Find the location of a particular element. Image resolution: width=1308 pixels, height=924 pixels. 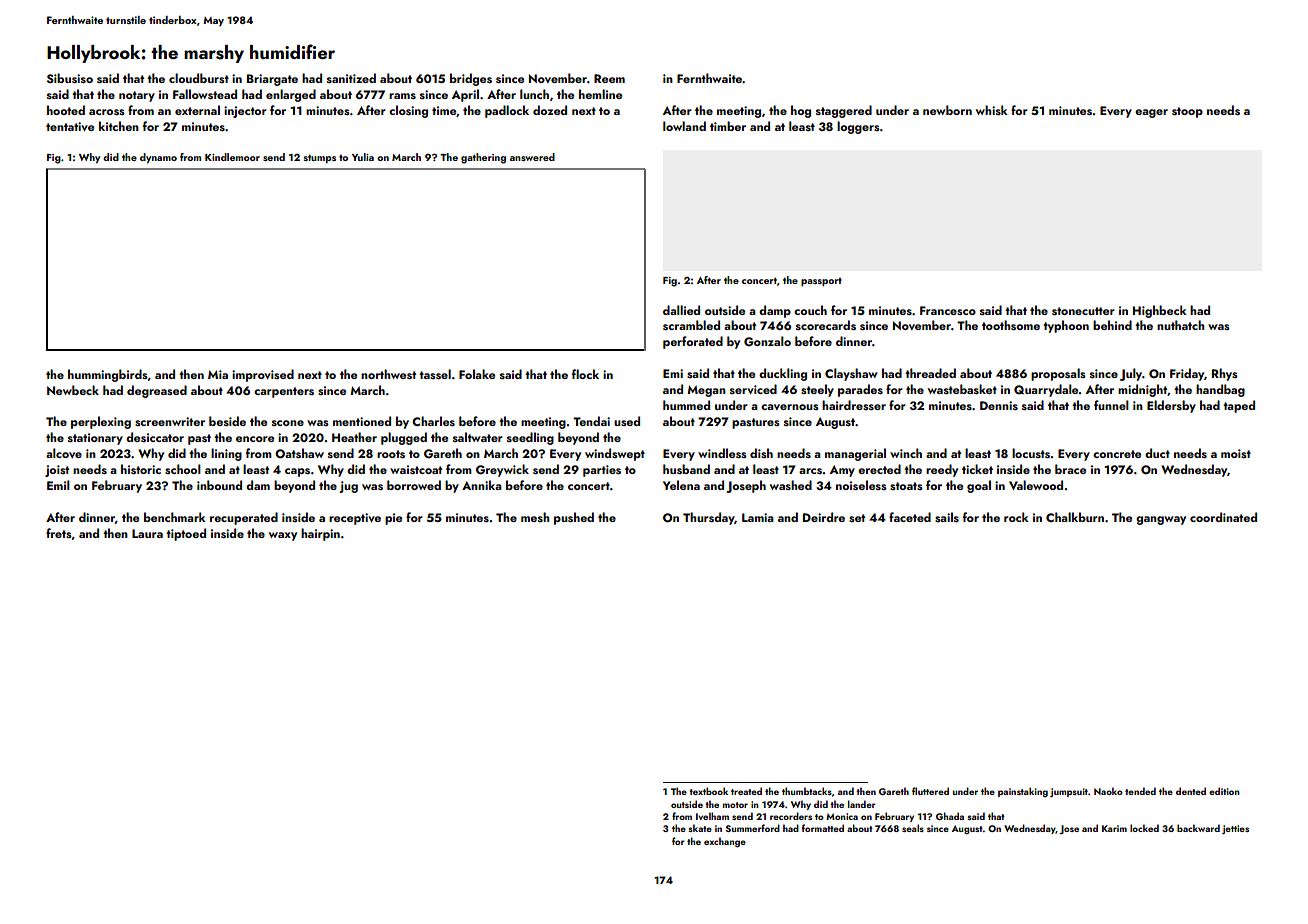

jumpsuit is located at coordinates (1069, 792).
